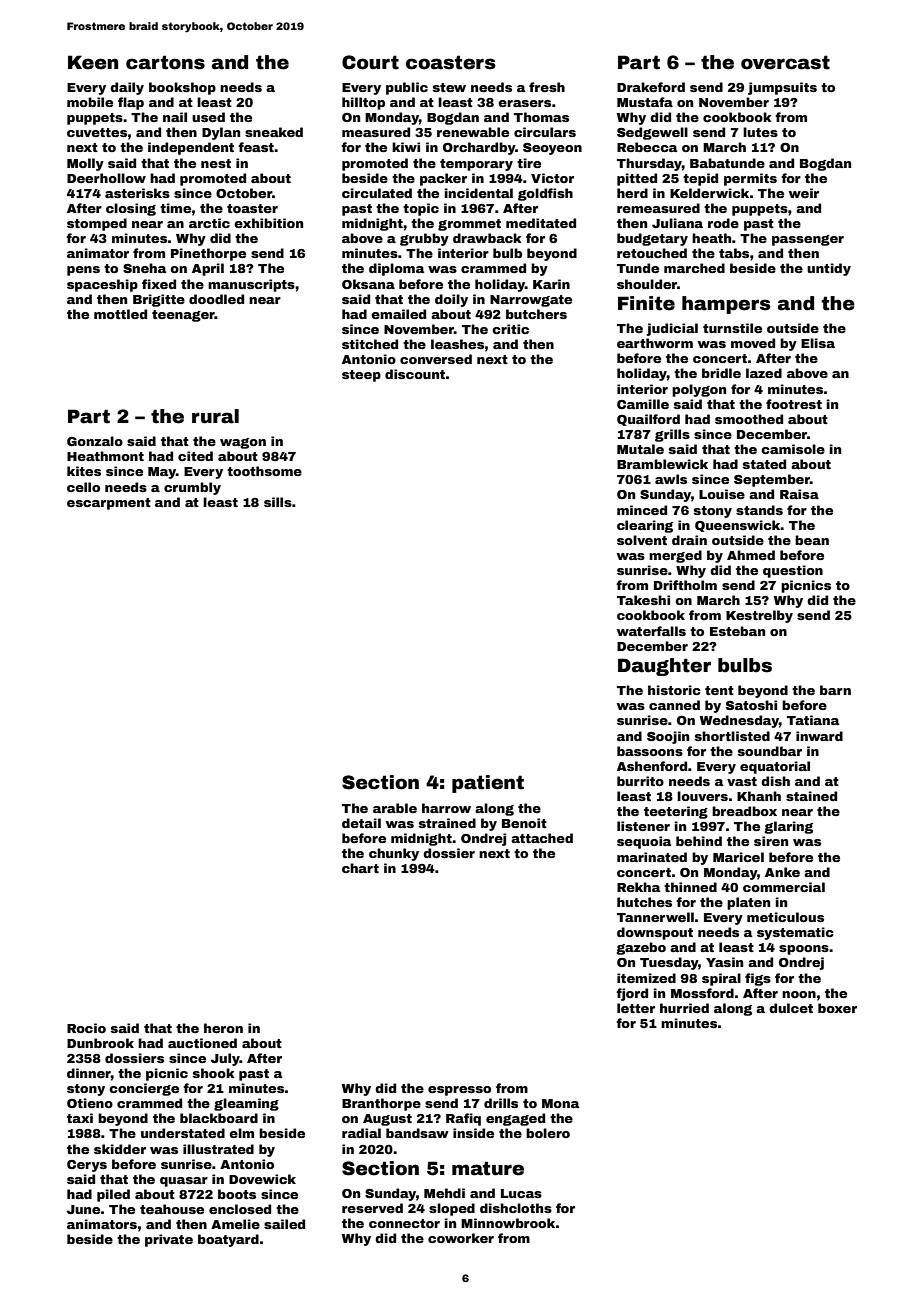  What do you see at coordinates (461, 1238) in the screenshot?
I see `coworker` at bounding box center [461, 1238].
